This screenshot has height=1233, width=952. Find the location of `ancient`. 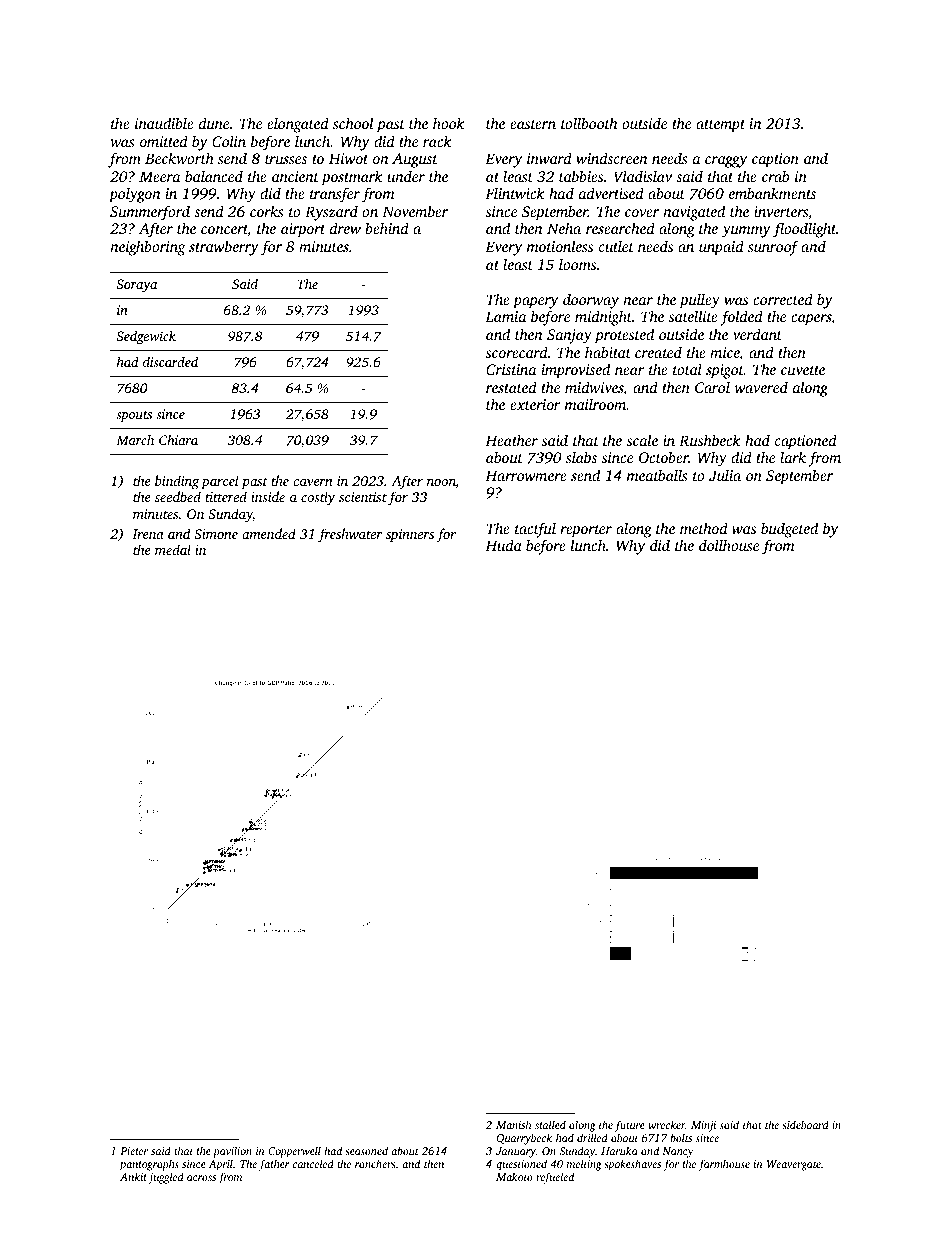

ancient is located at coordinates (295, 176).
